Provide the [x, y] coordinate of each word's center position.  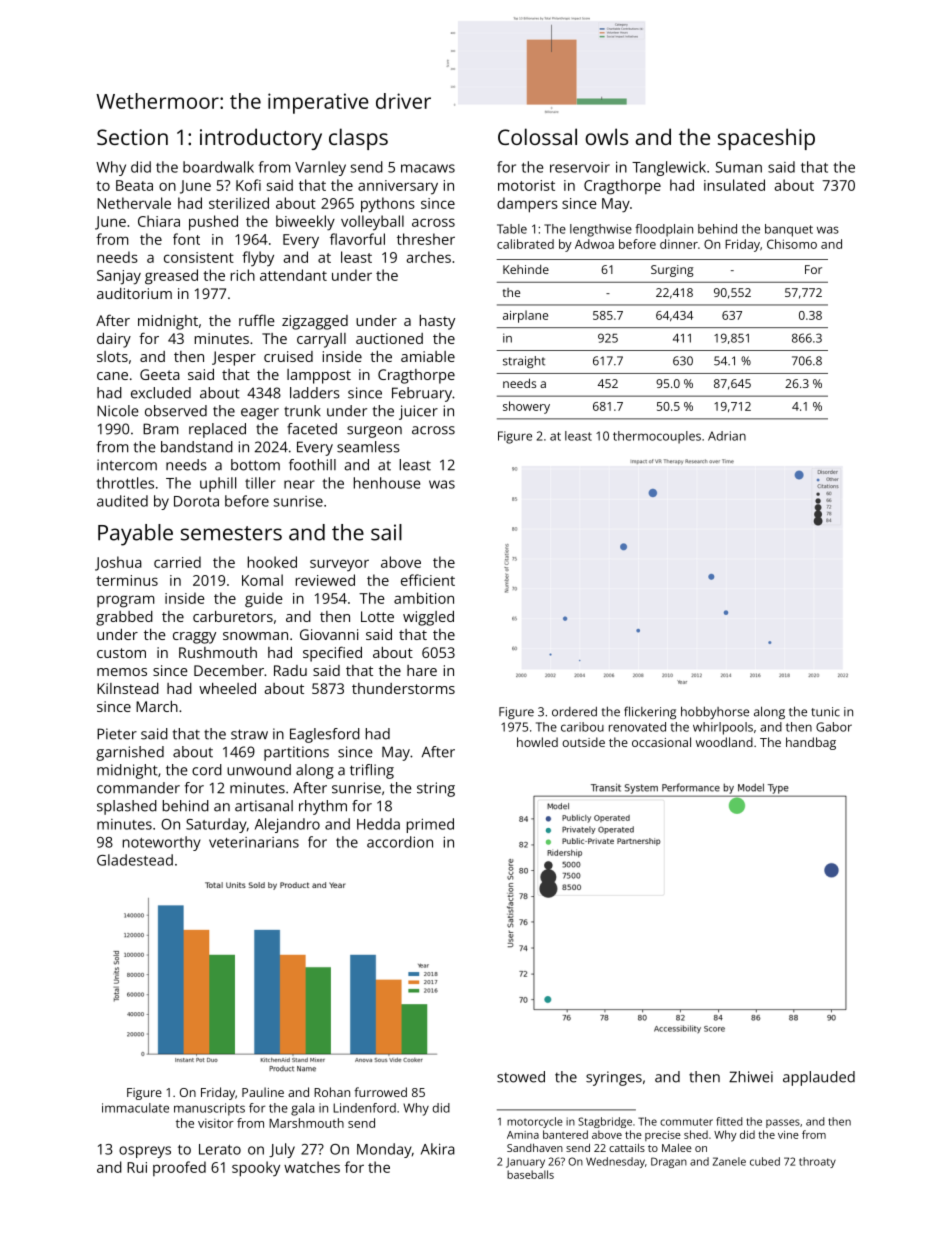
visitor [216, 1123]
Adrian [727, 436]
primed [430, 825]
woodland [724, 742]
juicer [418, 412]
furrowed [380, 1092]
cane [112, 376]
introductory [261, 139]
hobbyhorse [715, 712]
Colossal [537, 136]
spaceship [766, 139]
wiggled [428, 618]
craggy [194, 638]
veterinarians [254, 842]
